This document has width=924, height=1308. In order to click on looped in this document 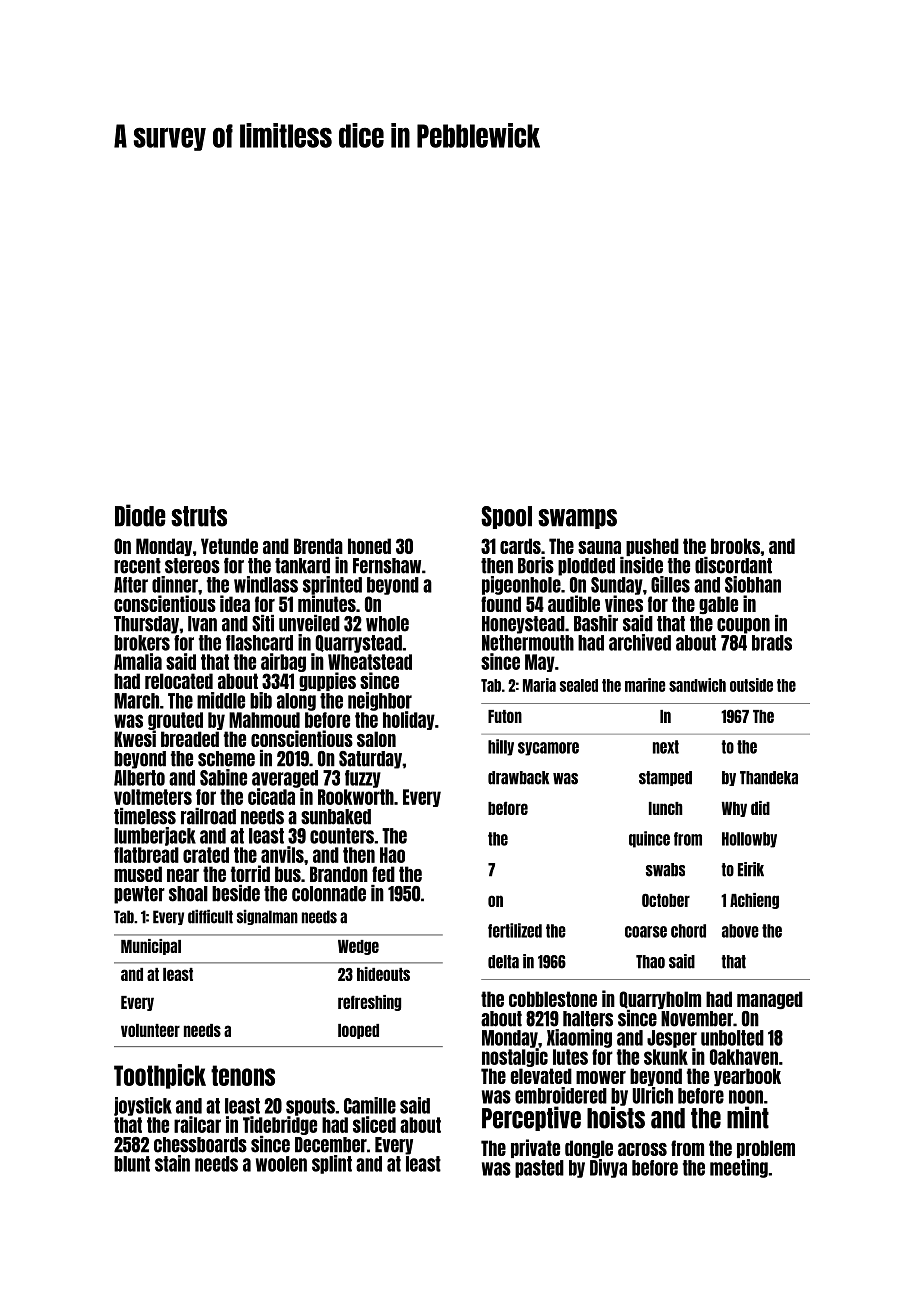, I will do `click(358, 1031)`.
